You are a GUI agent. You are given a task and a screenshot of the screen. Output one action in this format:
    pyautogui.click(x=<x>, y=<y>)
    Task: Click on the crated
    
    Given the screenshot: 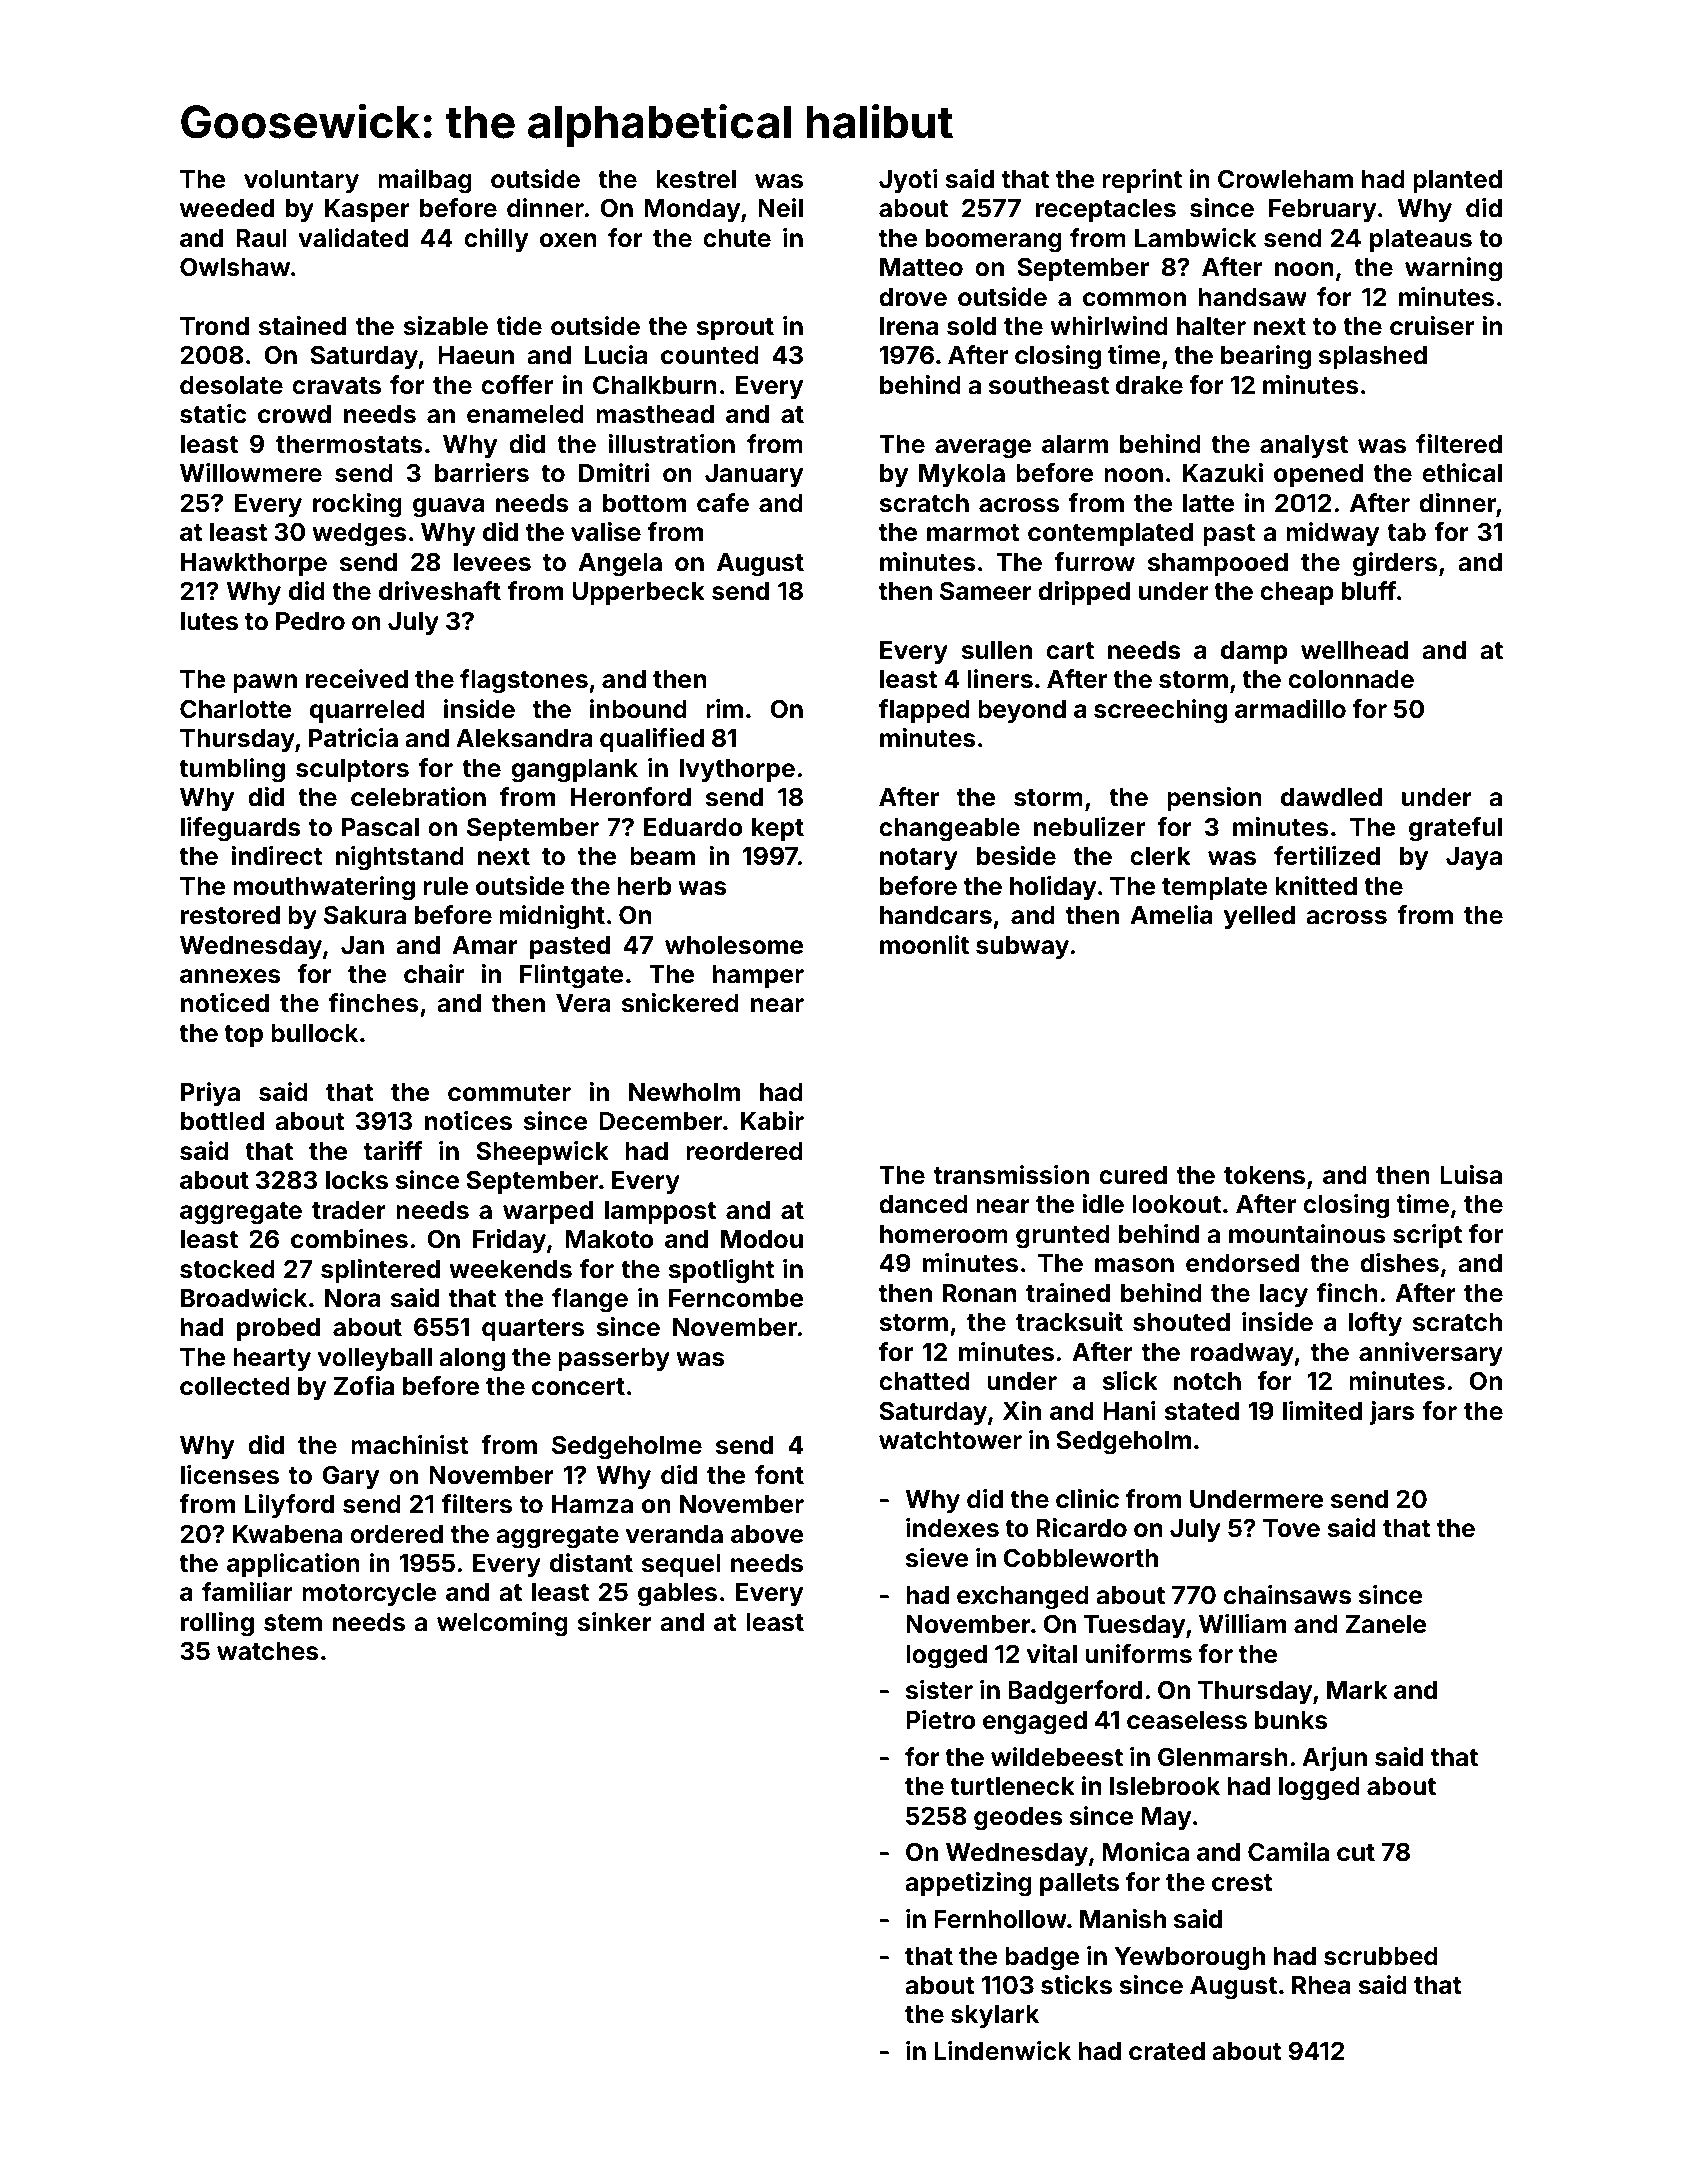 What is the action you would take?
    pyautogui.click(x=1167, y=2051)
